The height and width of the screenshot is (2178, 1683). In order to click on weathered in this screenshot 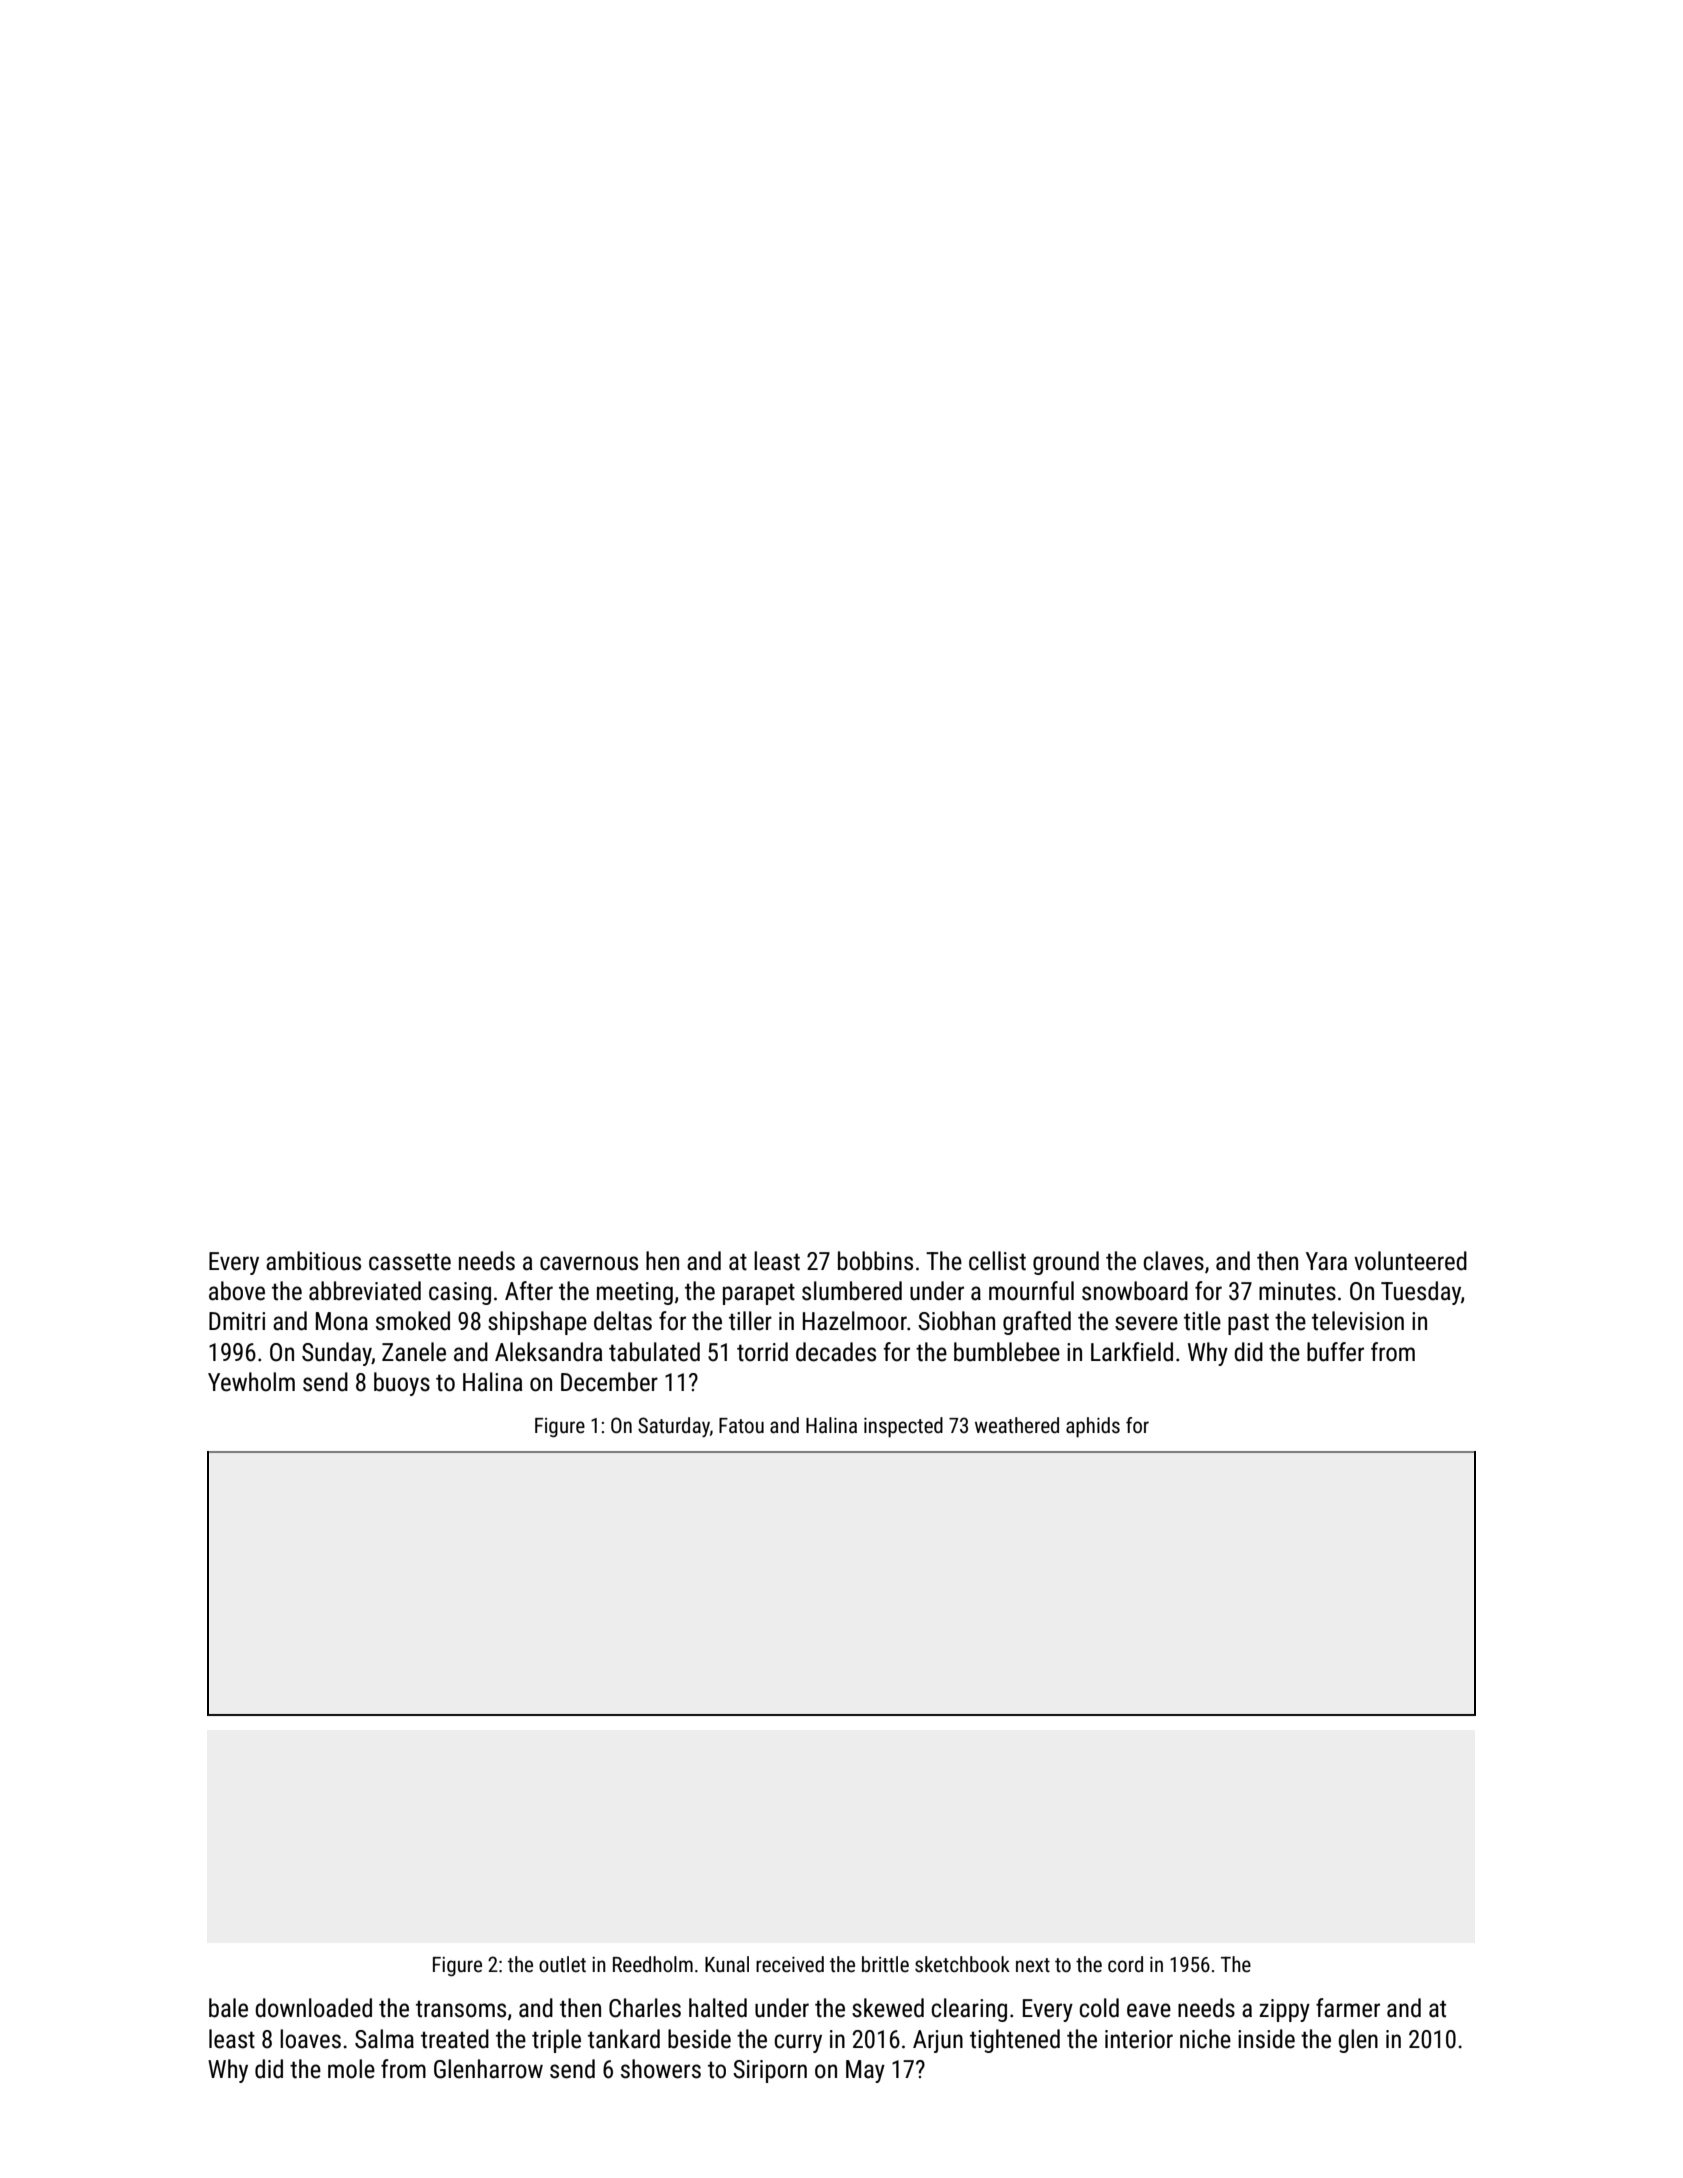, I will do `click(1017, 1425)`.
